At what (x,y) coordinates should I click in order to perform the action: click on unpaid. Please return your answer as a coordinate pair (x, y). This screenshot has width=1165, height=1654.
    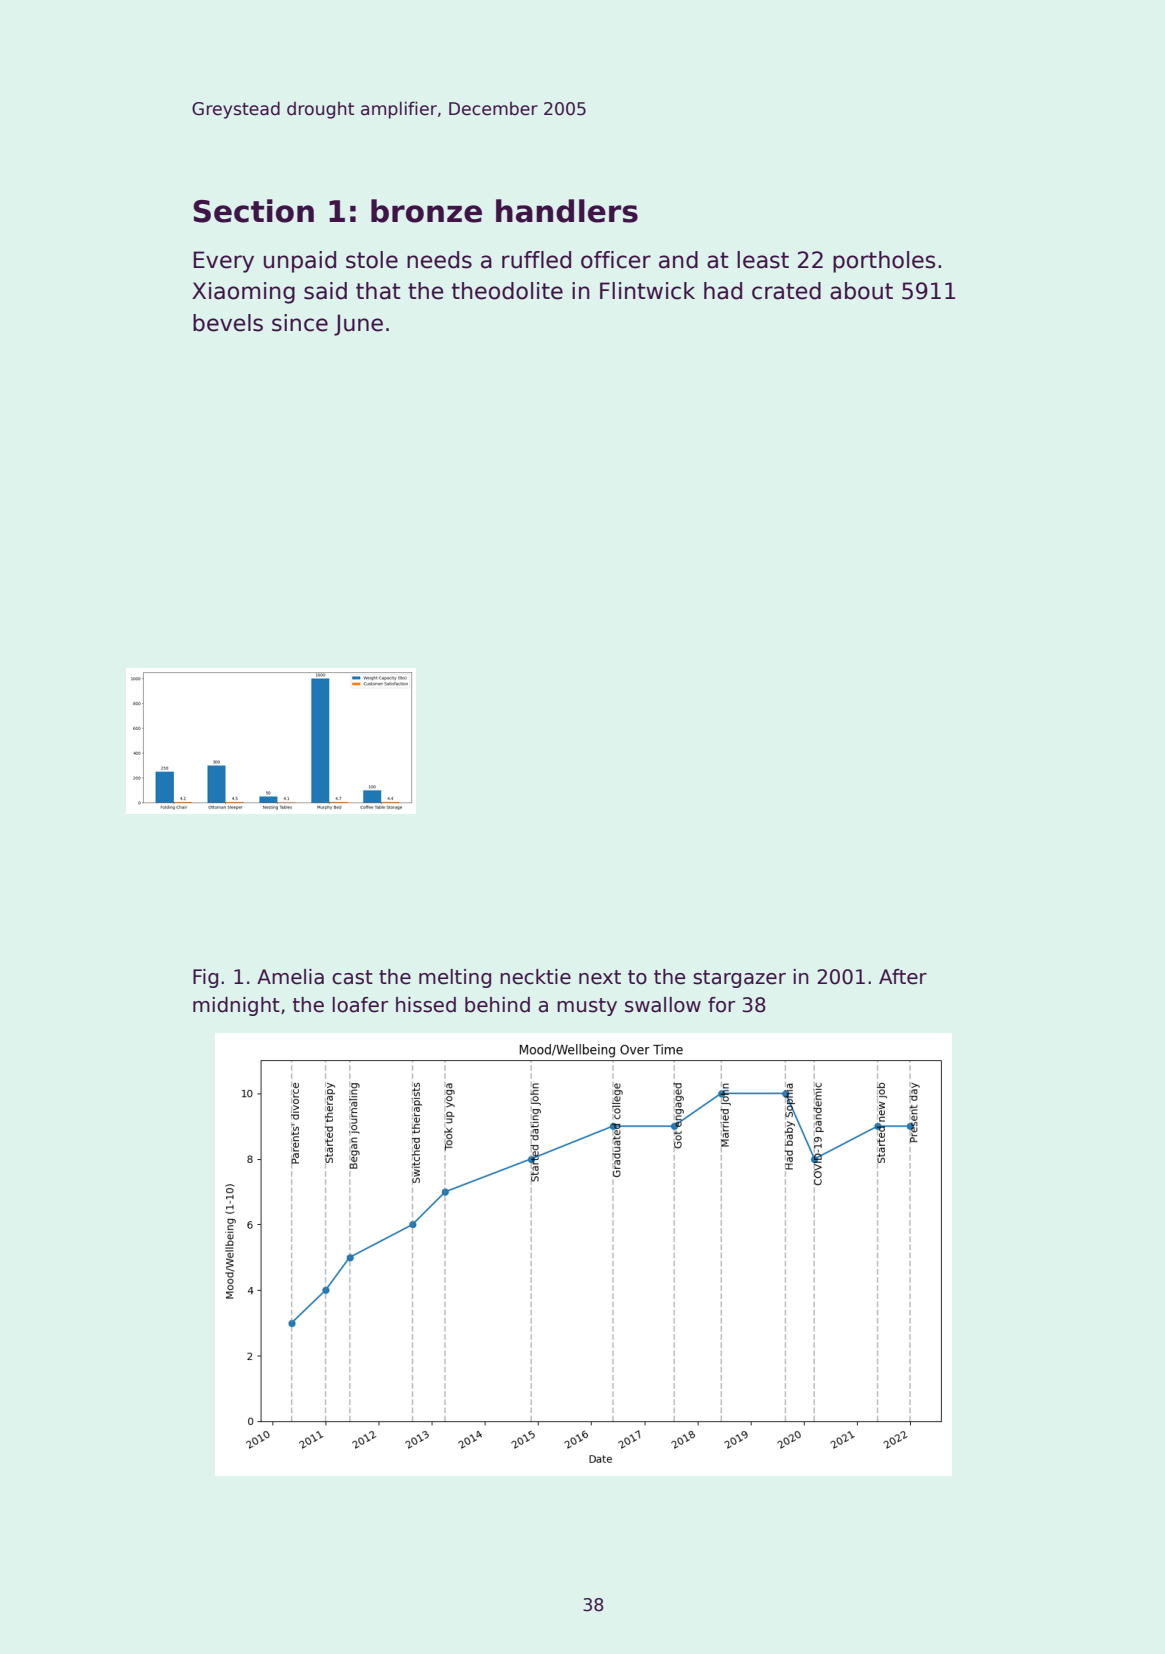
    Looking at the image, I should click on (300, 262).
